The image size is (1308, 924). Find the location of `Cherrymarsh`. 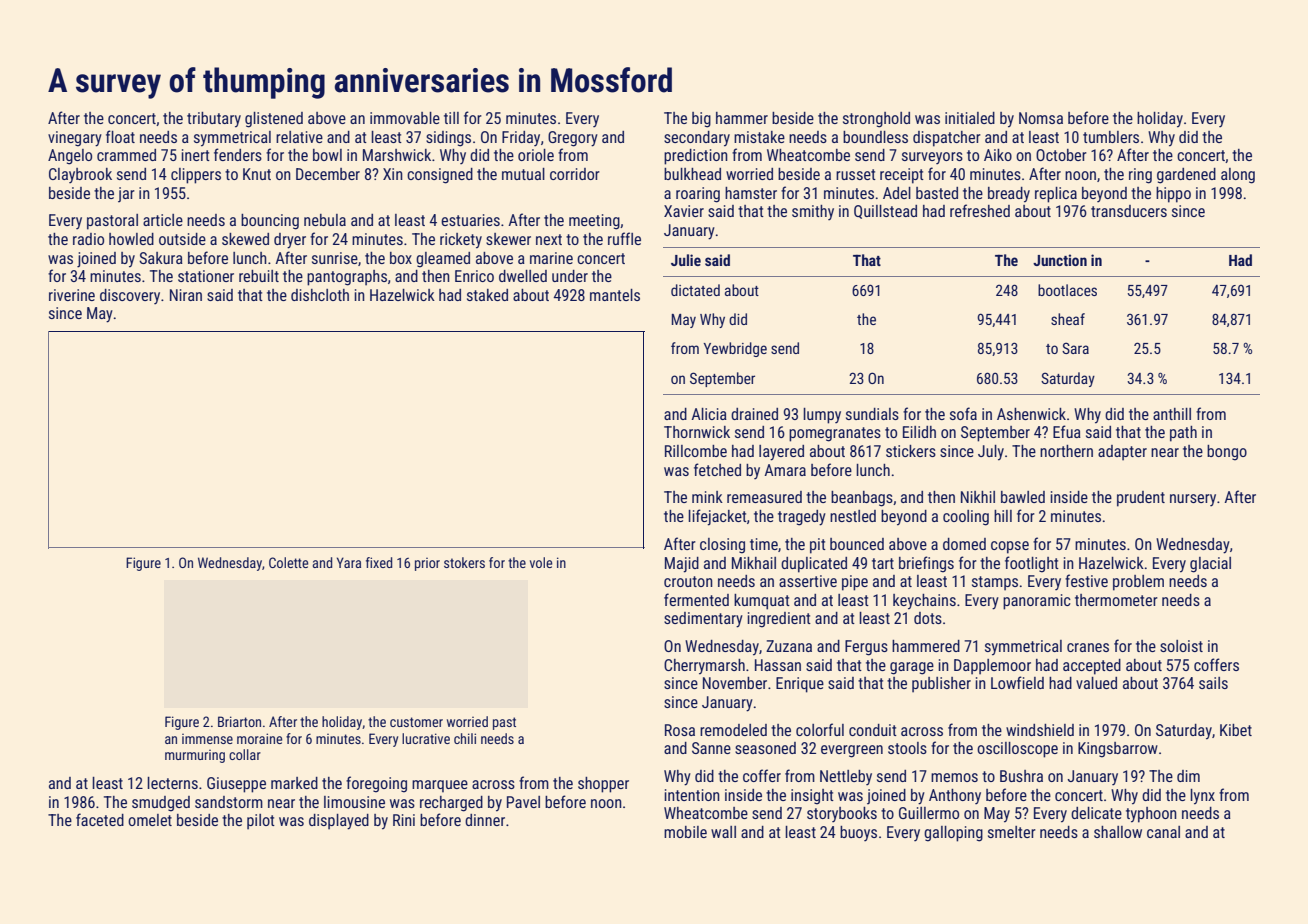

Cherrymarsh is located at coordinates (704, 667).
